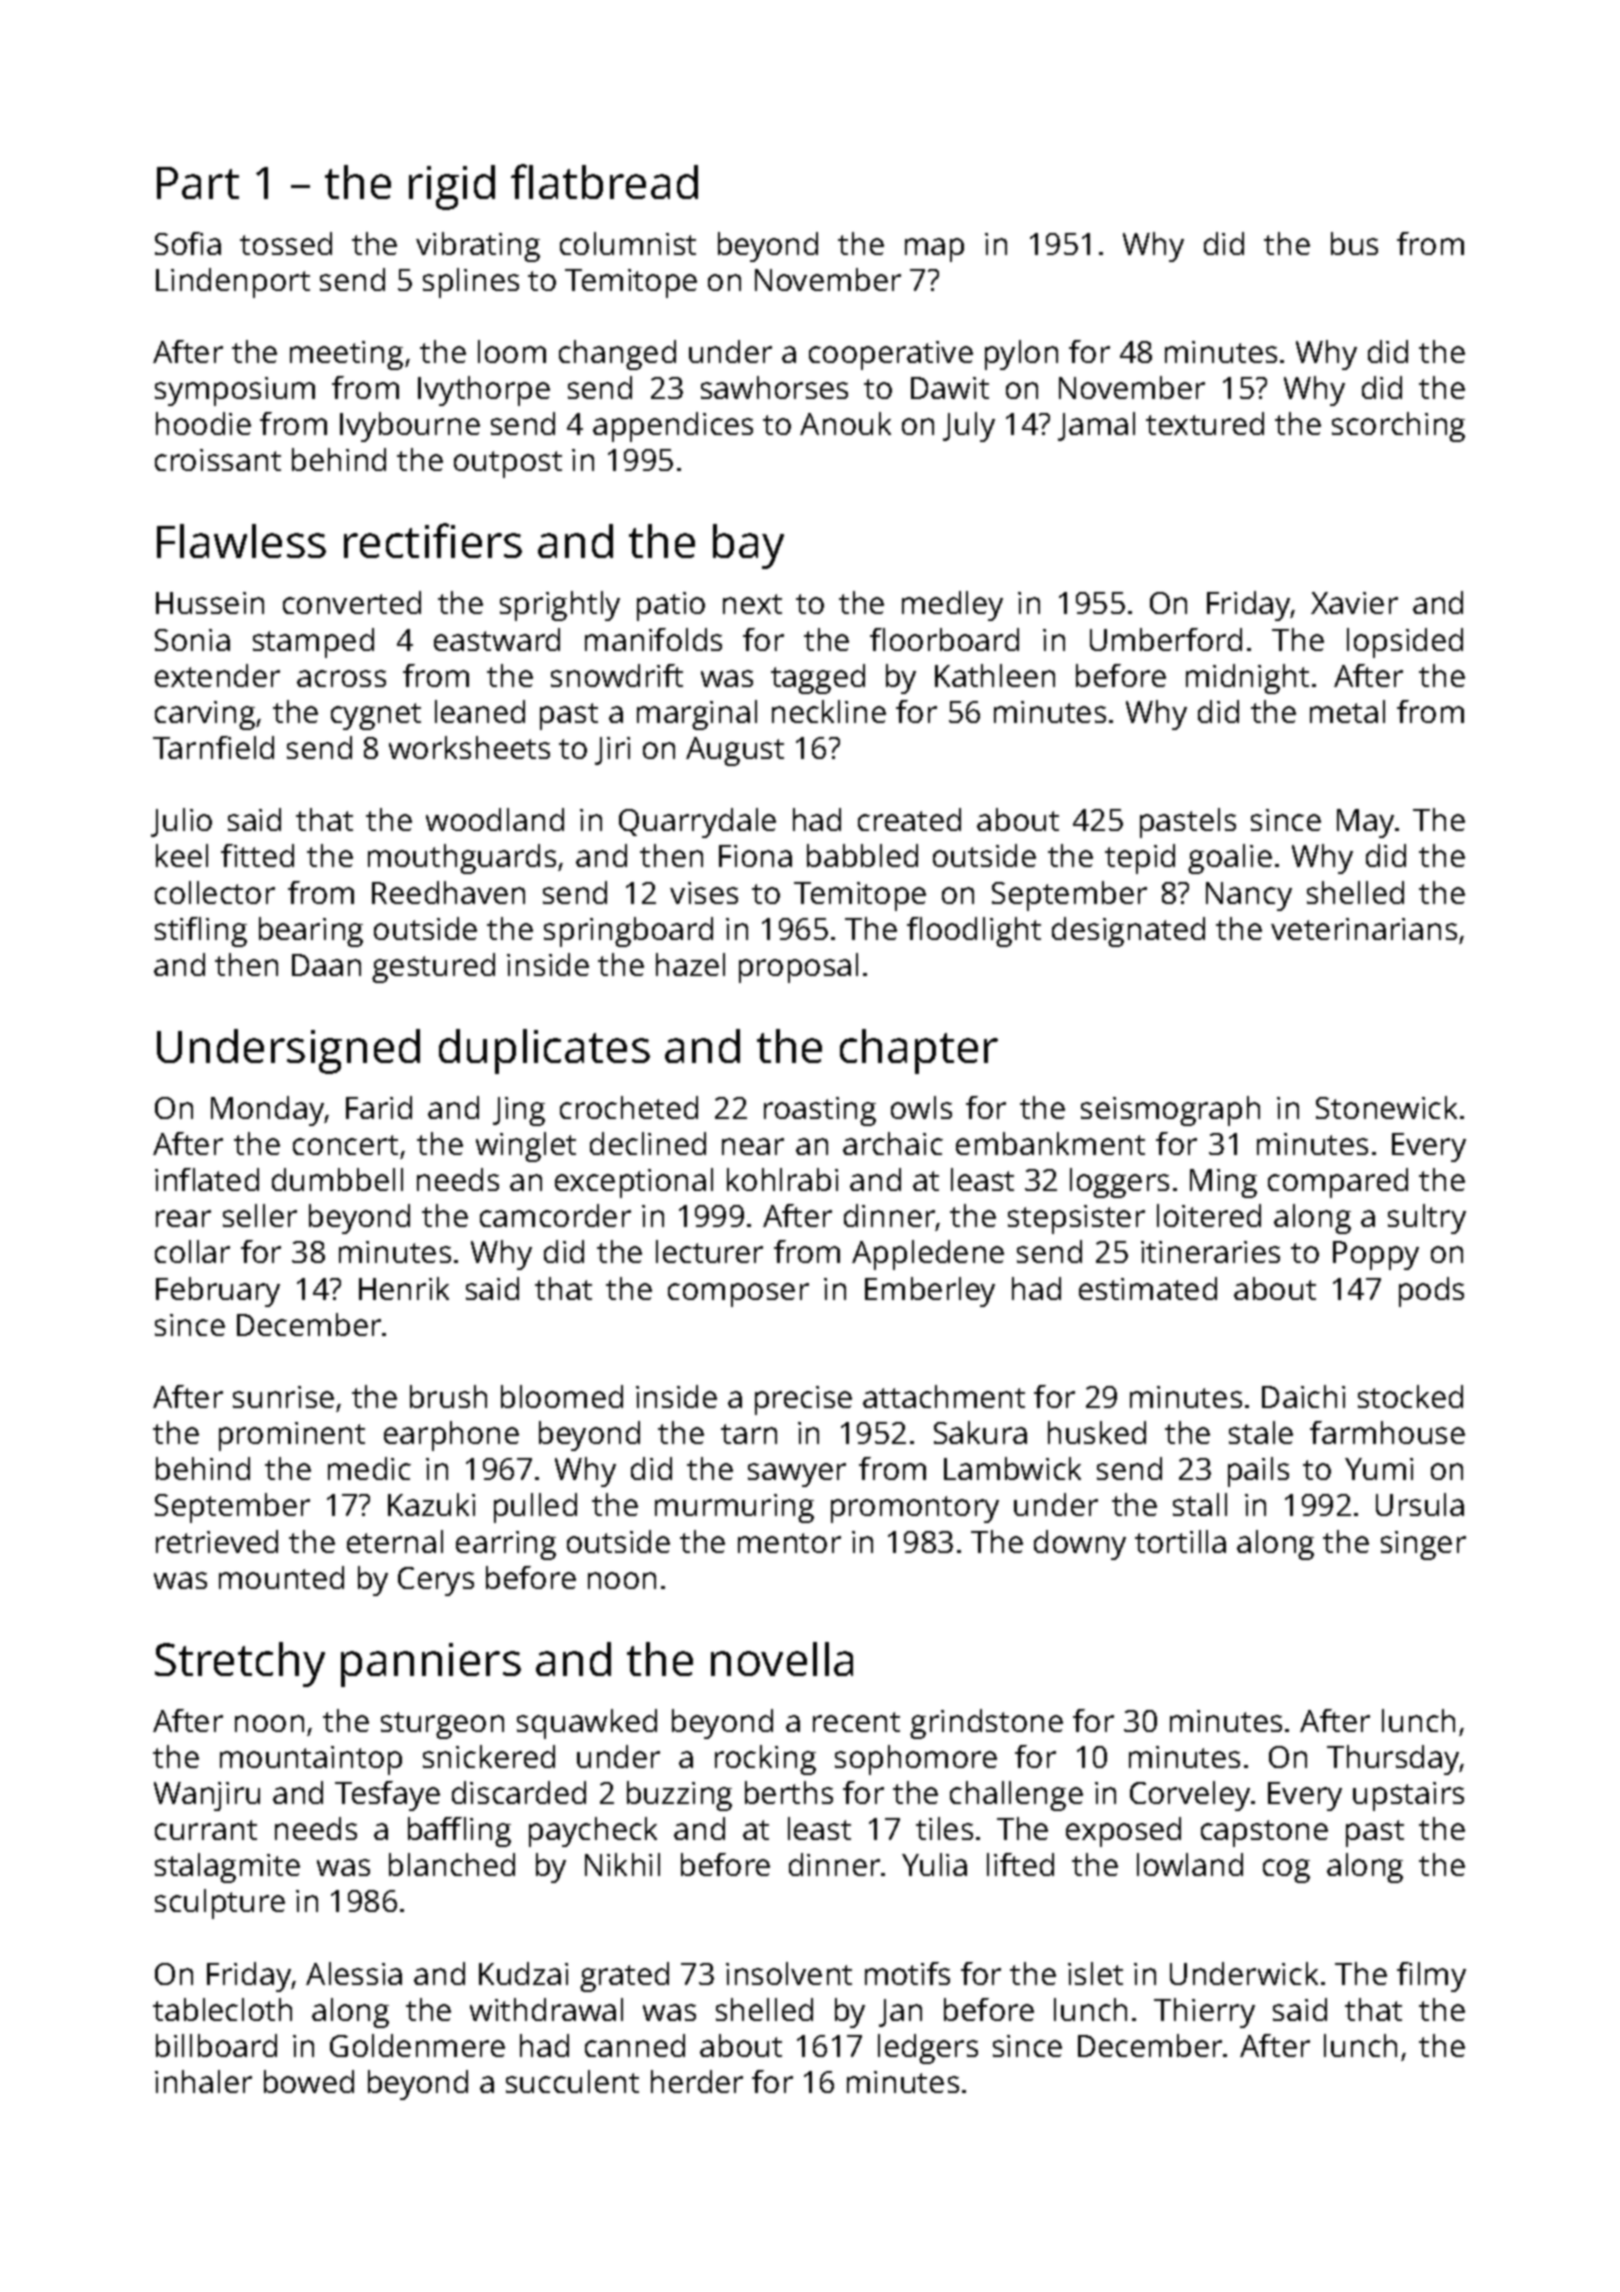 This screenshot has width=1620, height=2292. I want to click on promontory, so click(915, 1509).
